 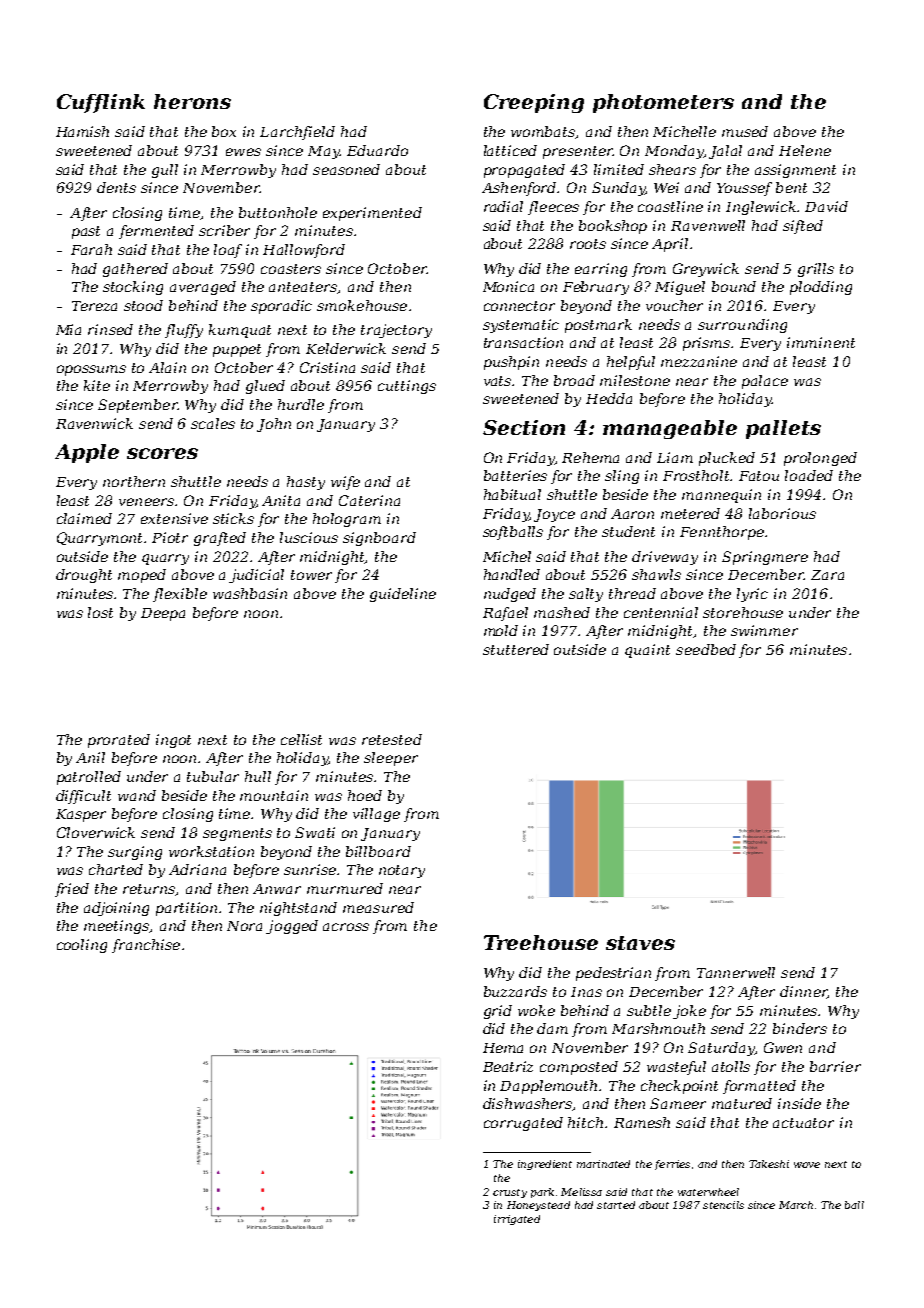 What do you see at coordinates (706, 649) in the image?
I see `seedbed` at bounding box center [706, 649].
